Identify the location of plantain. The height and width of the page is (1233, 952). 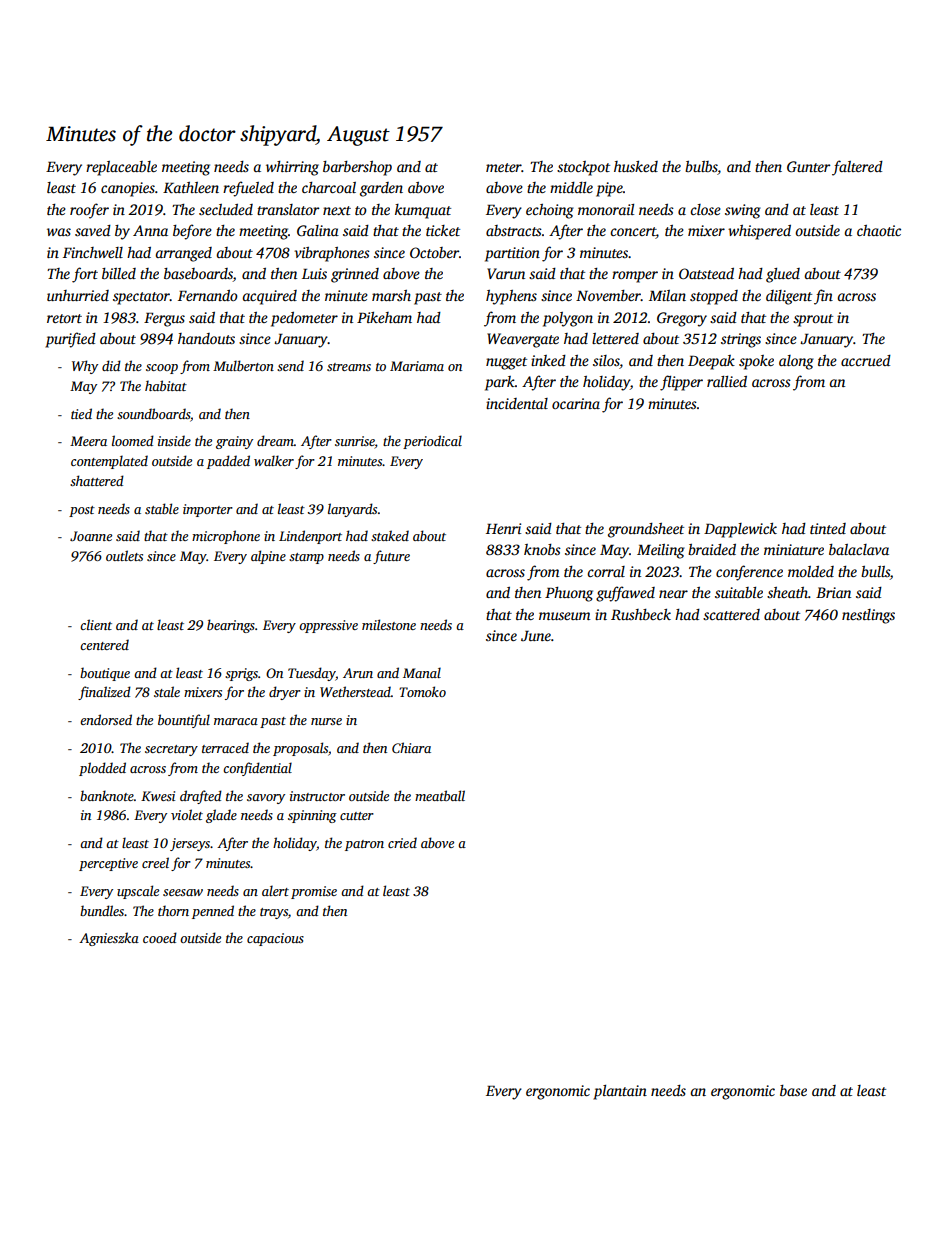
(620, 1092).
